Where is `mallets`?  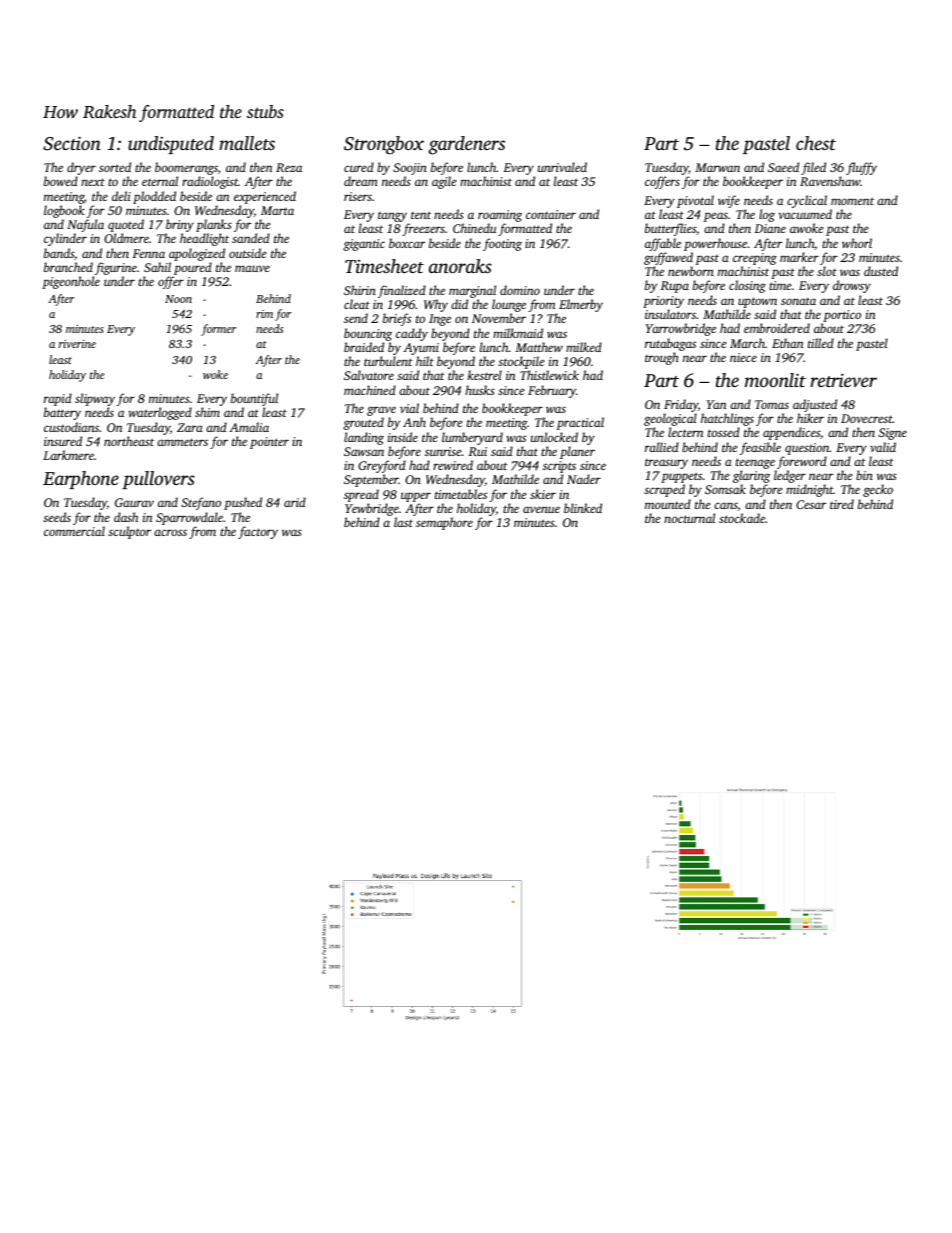
mallets is located at coordinates (247, 143).
